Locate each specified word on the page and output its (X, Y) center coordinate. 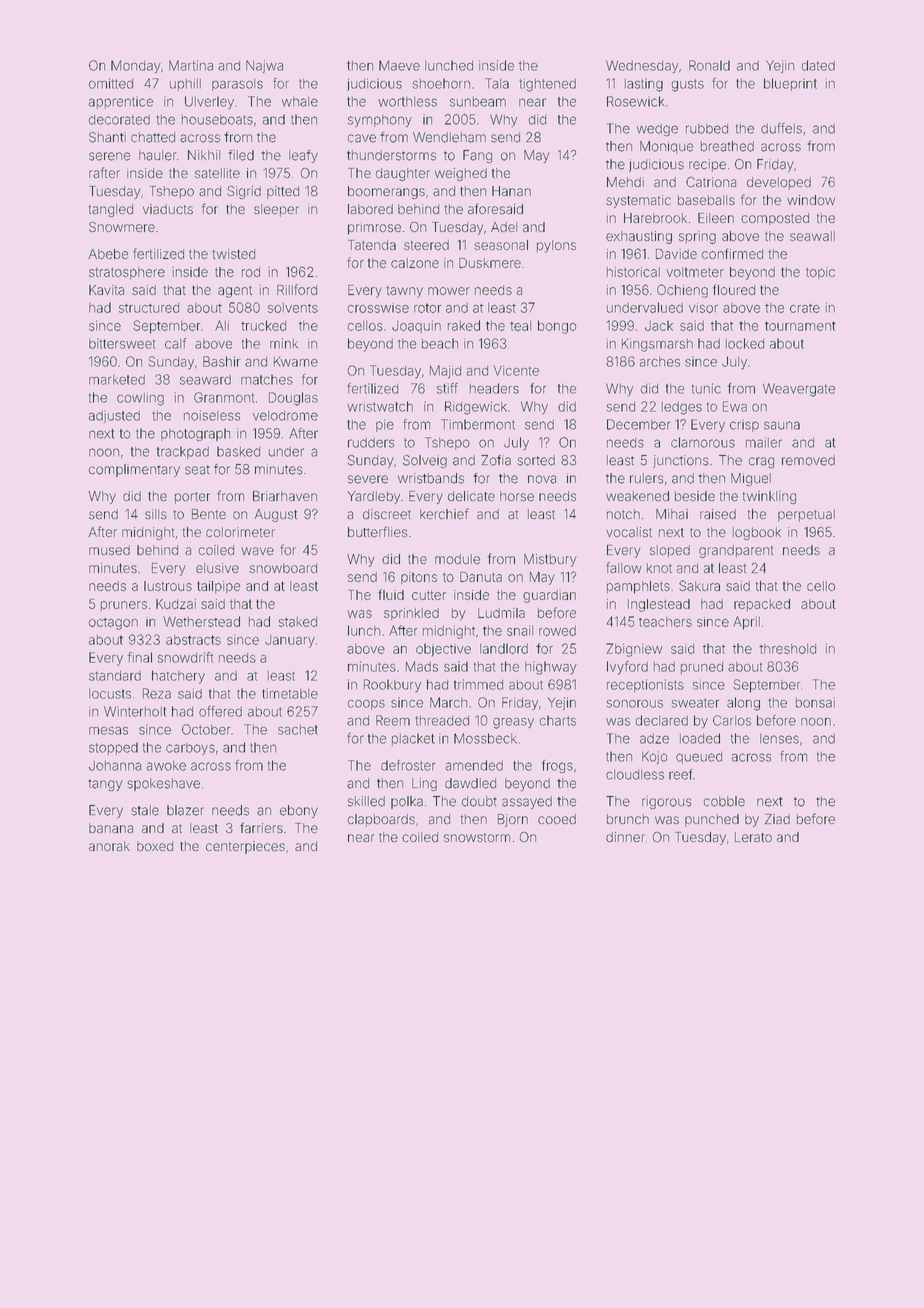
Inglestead (659, 605)
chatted (153, 137)
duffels (781, 128)
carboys (190, 749)
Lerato (753, 837)
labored (370, 209)
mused (109, 550)
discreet (387, 514)
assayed (527, 802)
